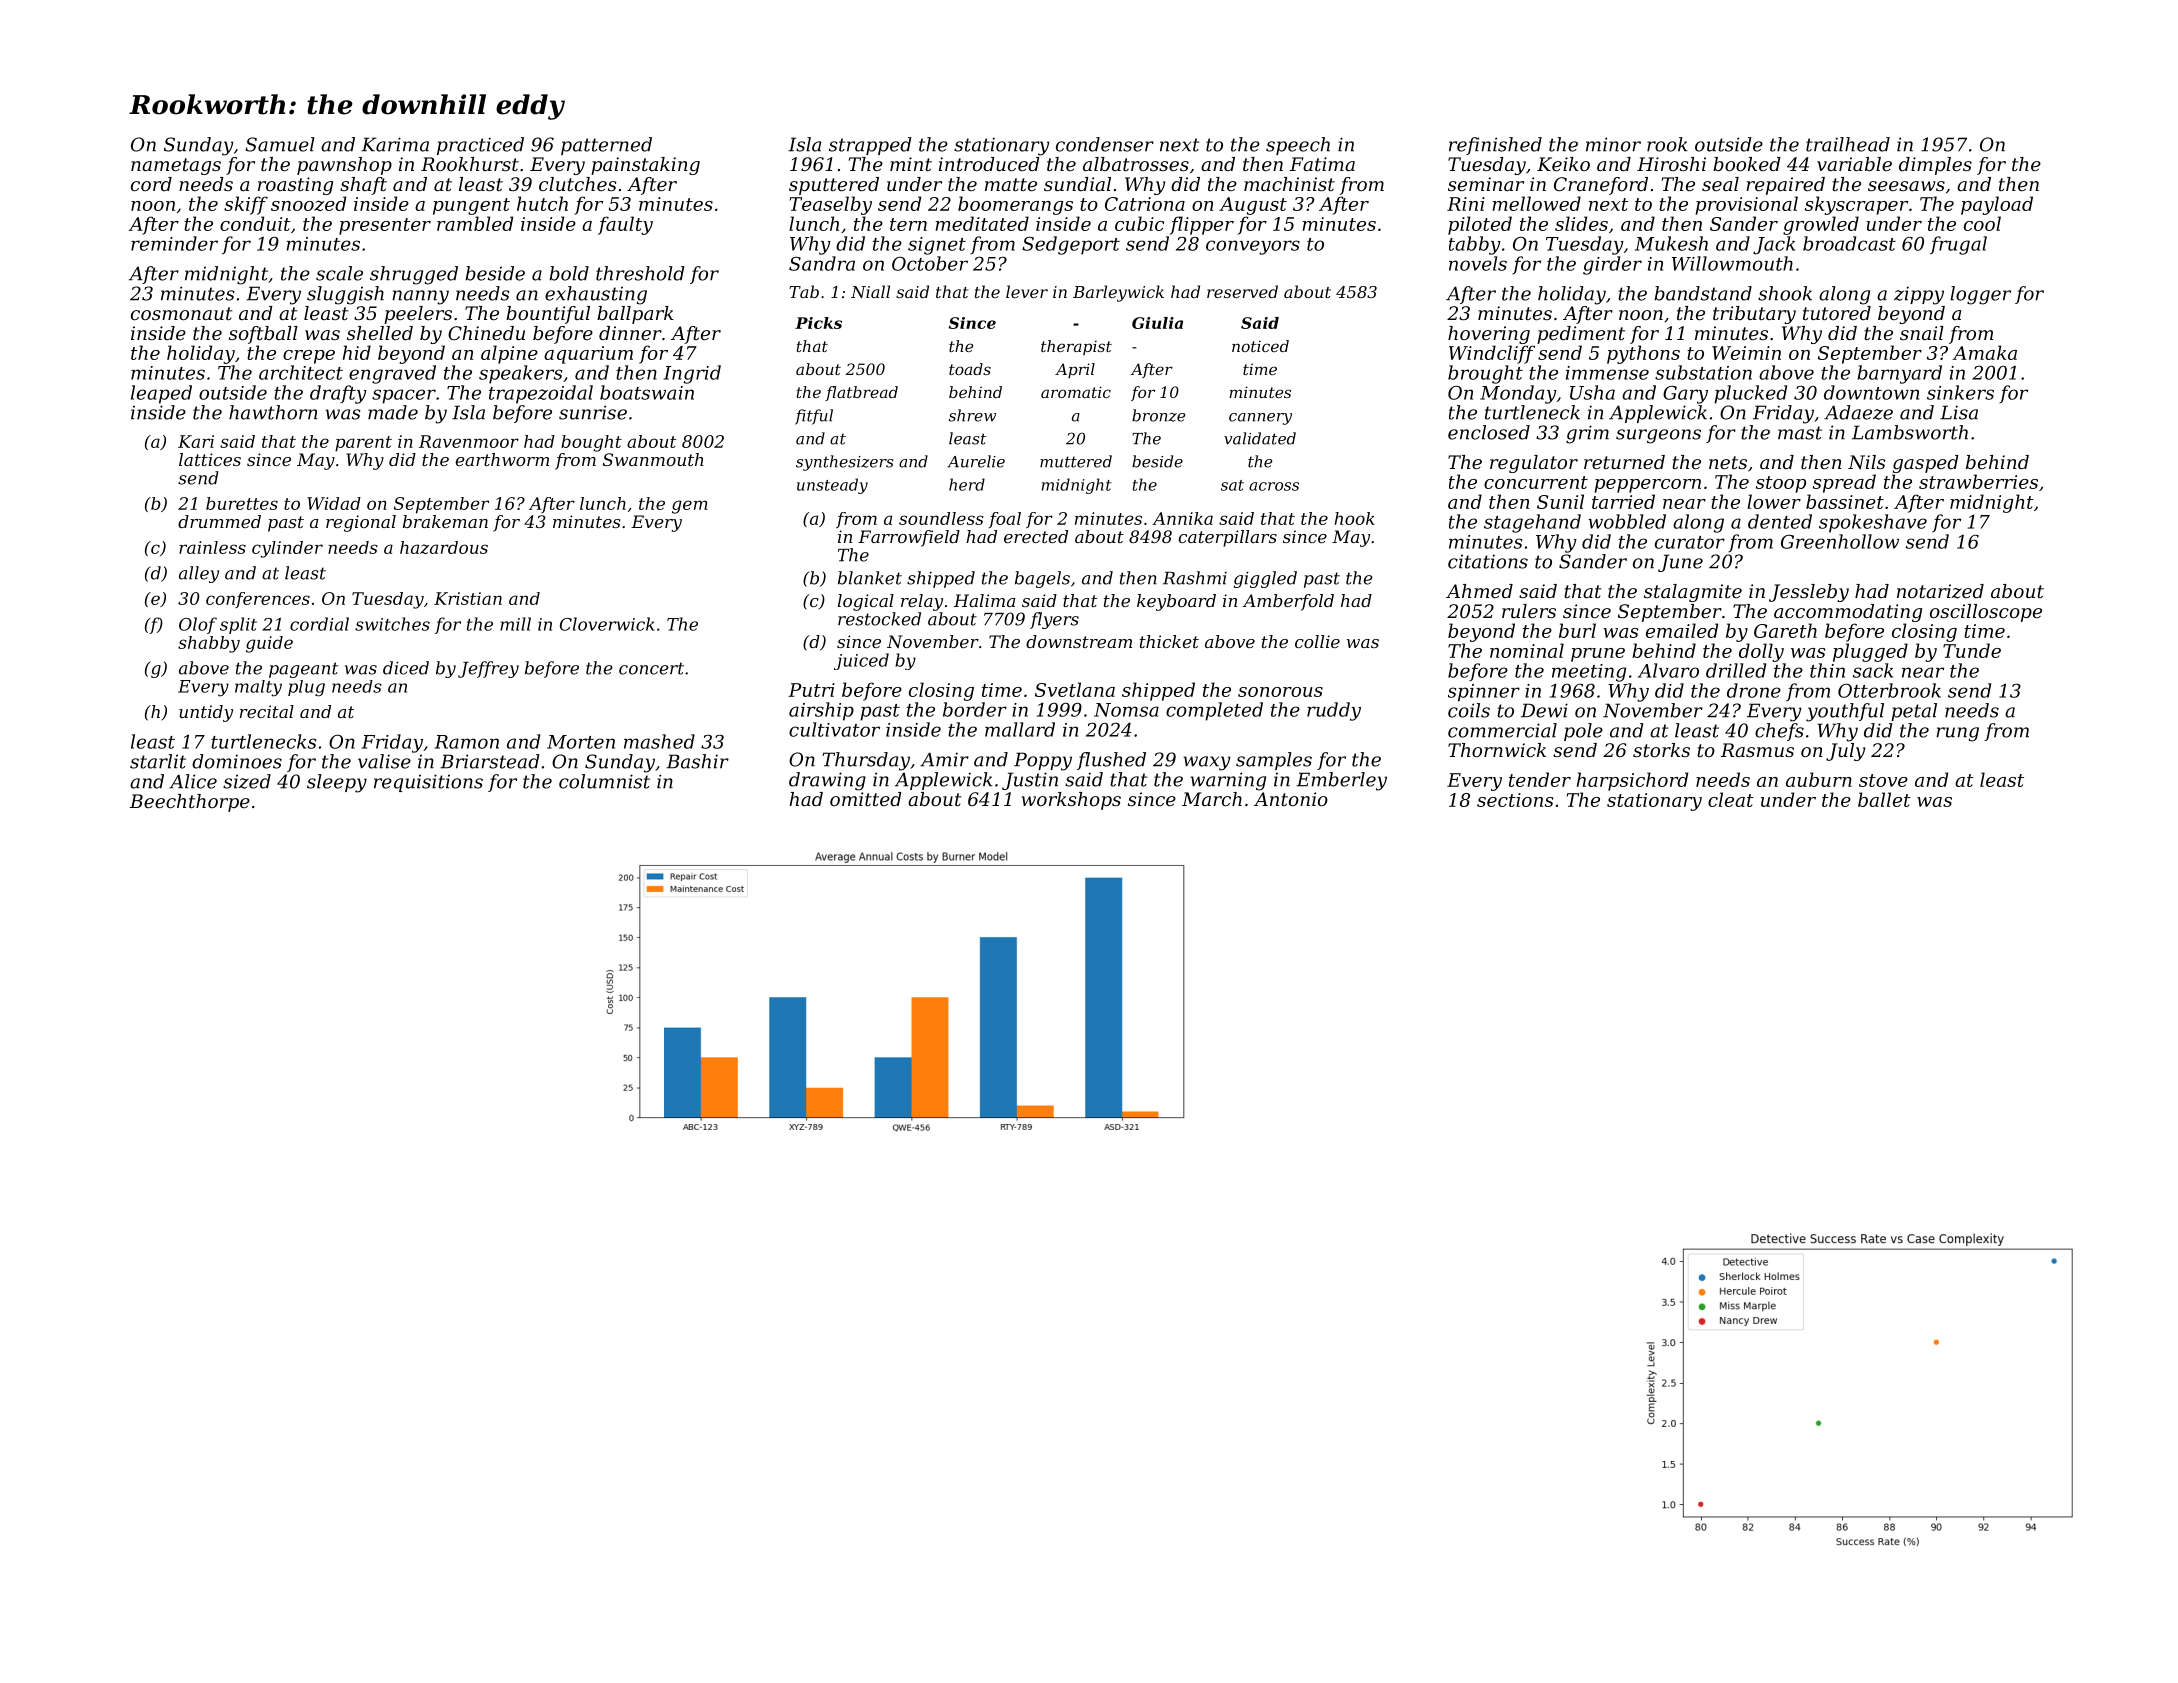 This screenshot has height=1683, width=2178. What do you see at coordinates (1298, 146) in the screenshot?
I see `speech` at bounding box center [1298, 146].
